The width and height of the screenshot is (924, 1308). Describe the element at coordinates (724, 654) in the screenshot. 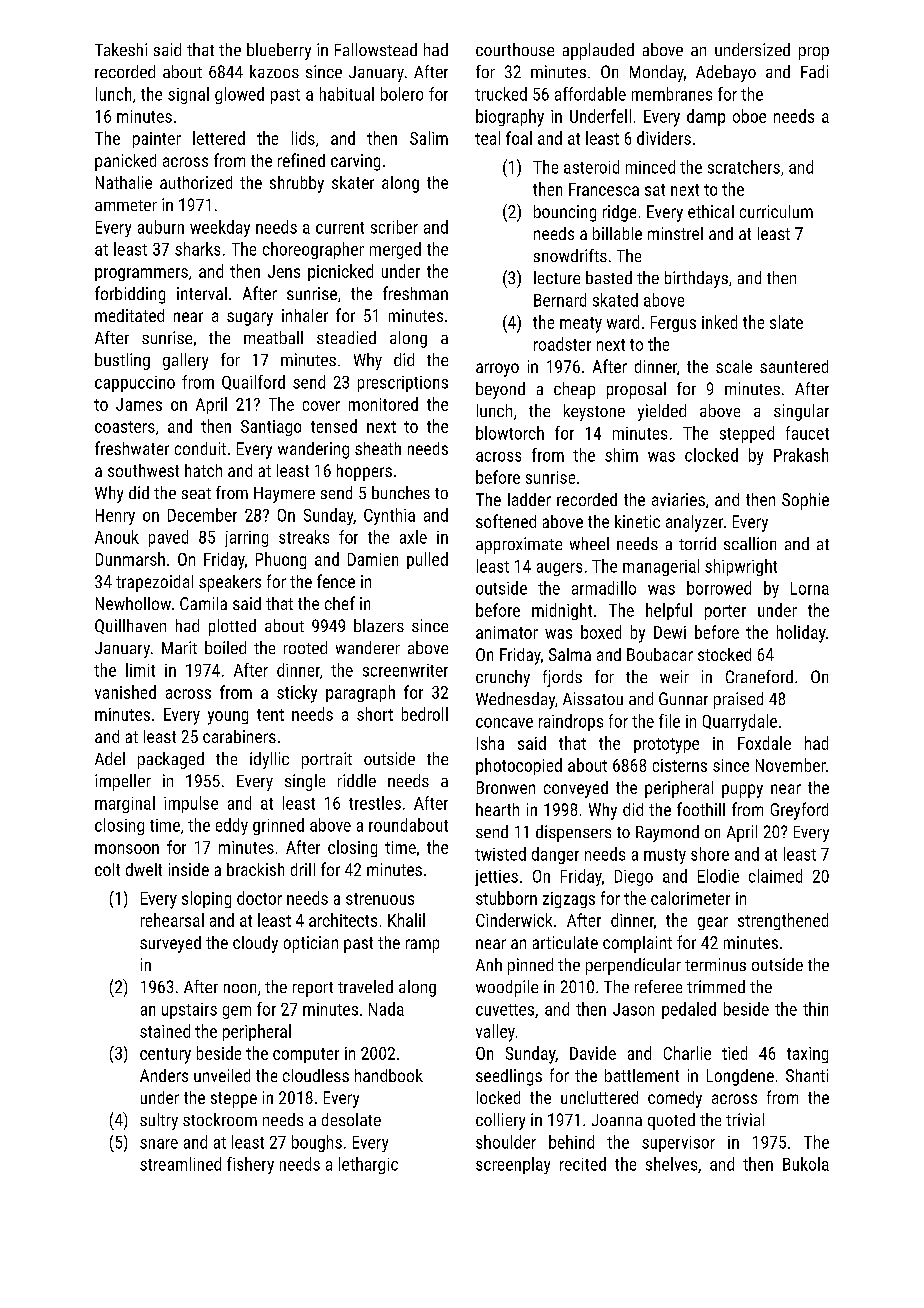

I see `stocked` at that location.
